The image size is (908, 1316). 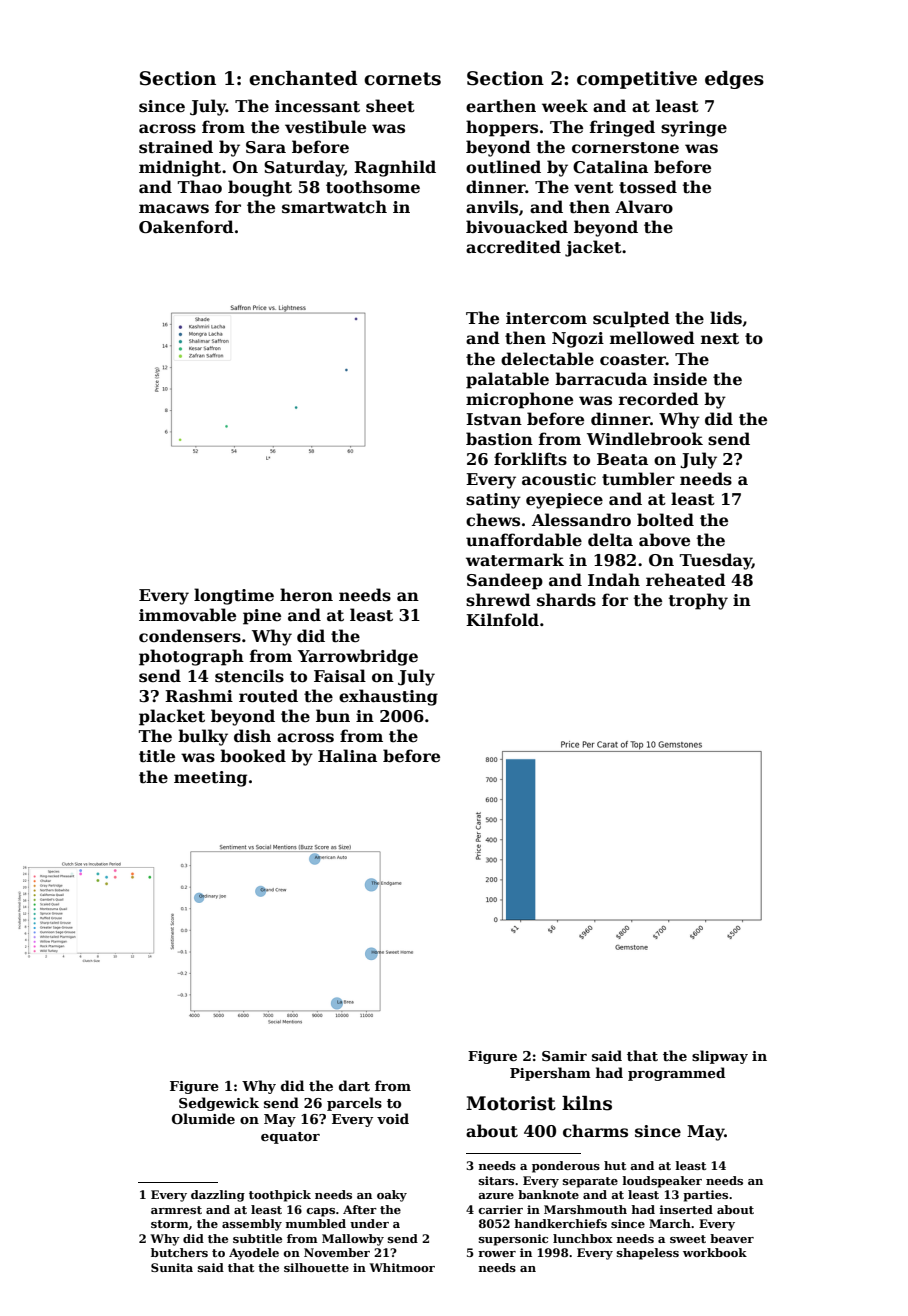 I want to click on rower, so click(x=497, y=1254).
